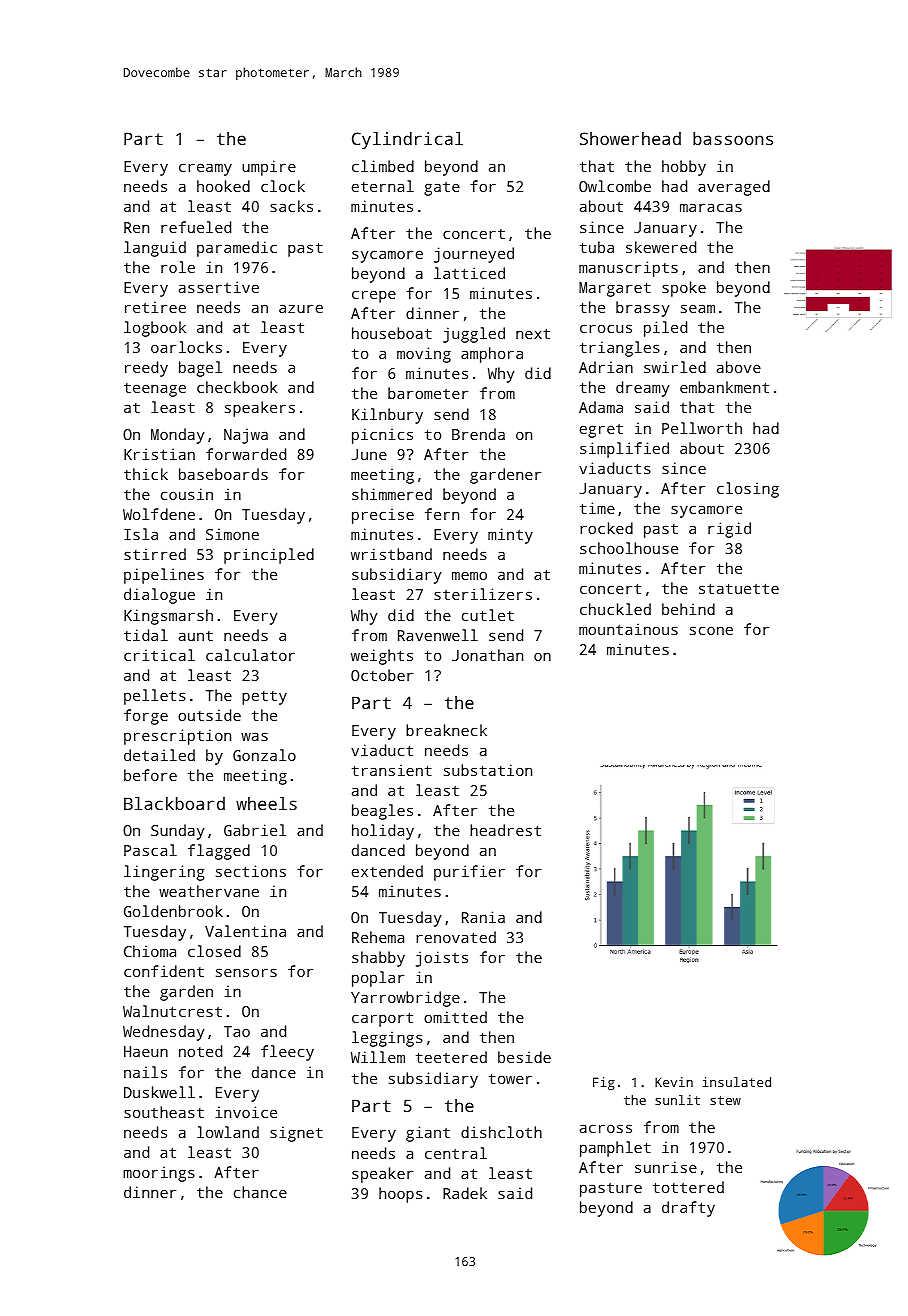 The width and height of the screenshot is (908, 1316). I want to click on Yarrowbridge, so click(405, 999).
